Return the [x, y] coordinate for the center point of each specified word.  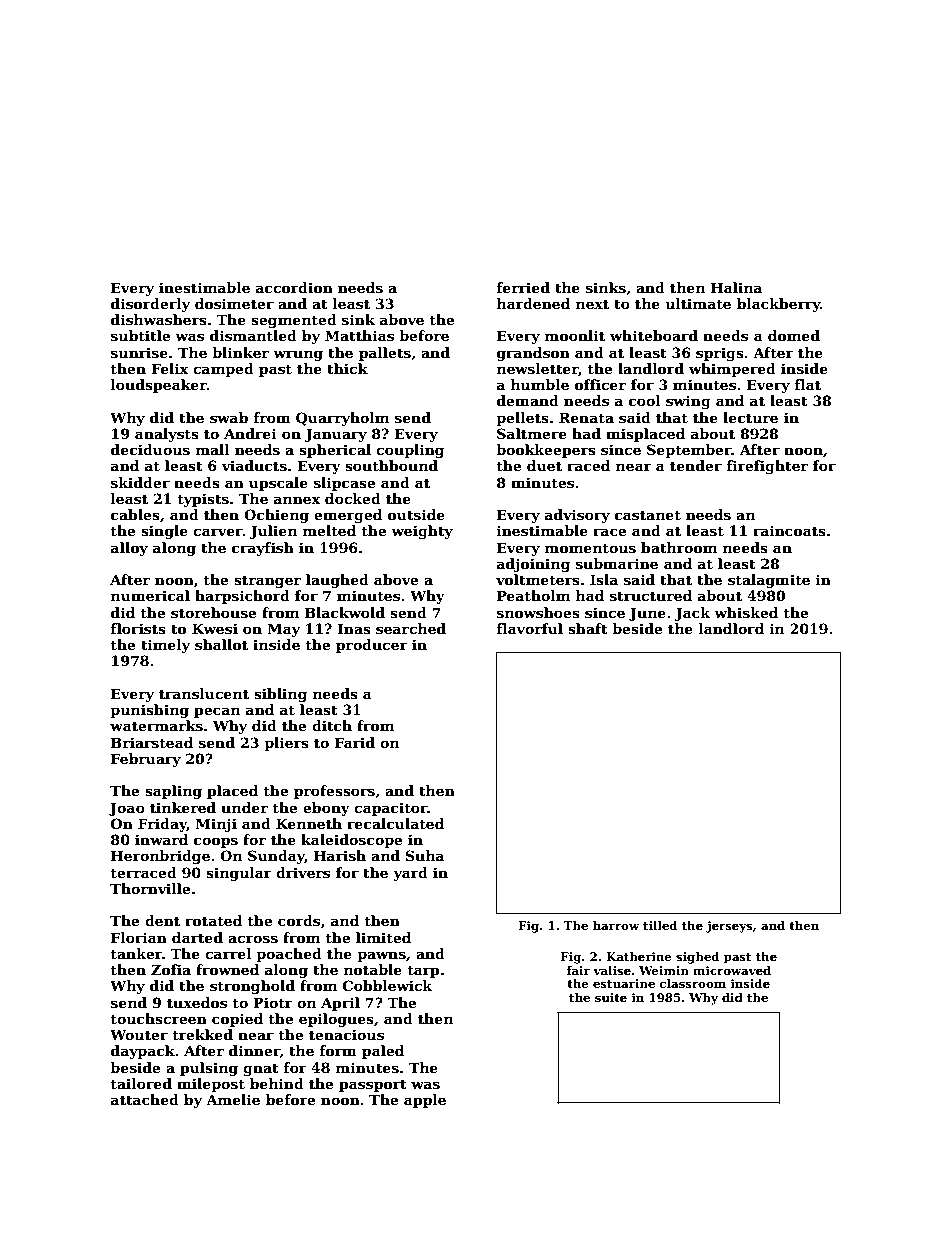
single [164, 532]
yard [410, 874]
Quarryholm [342, 419]
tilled [660, 925]
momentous [590, 548]
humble [540, 384]
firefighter [767, 467]
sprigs [720, 354]
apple [425, 1101]
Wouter [139, 1034]
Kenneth [309, 823]
